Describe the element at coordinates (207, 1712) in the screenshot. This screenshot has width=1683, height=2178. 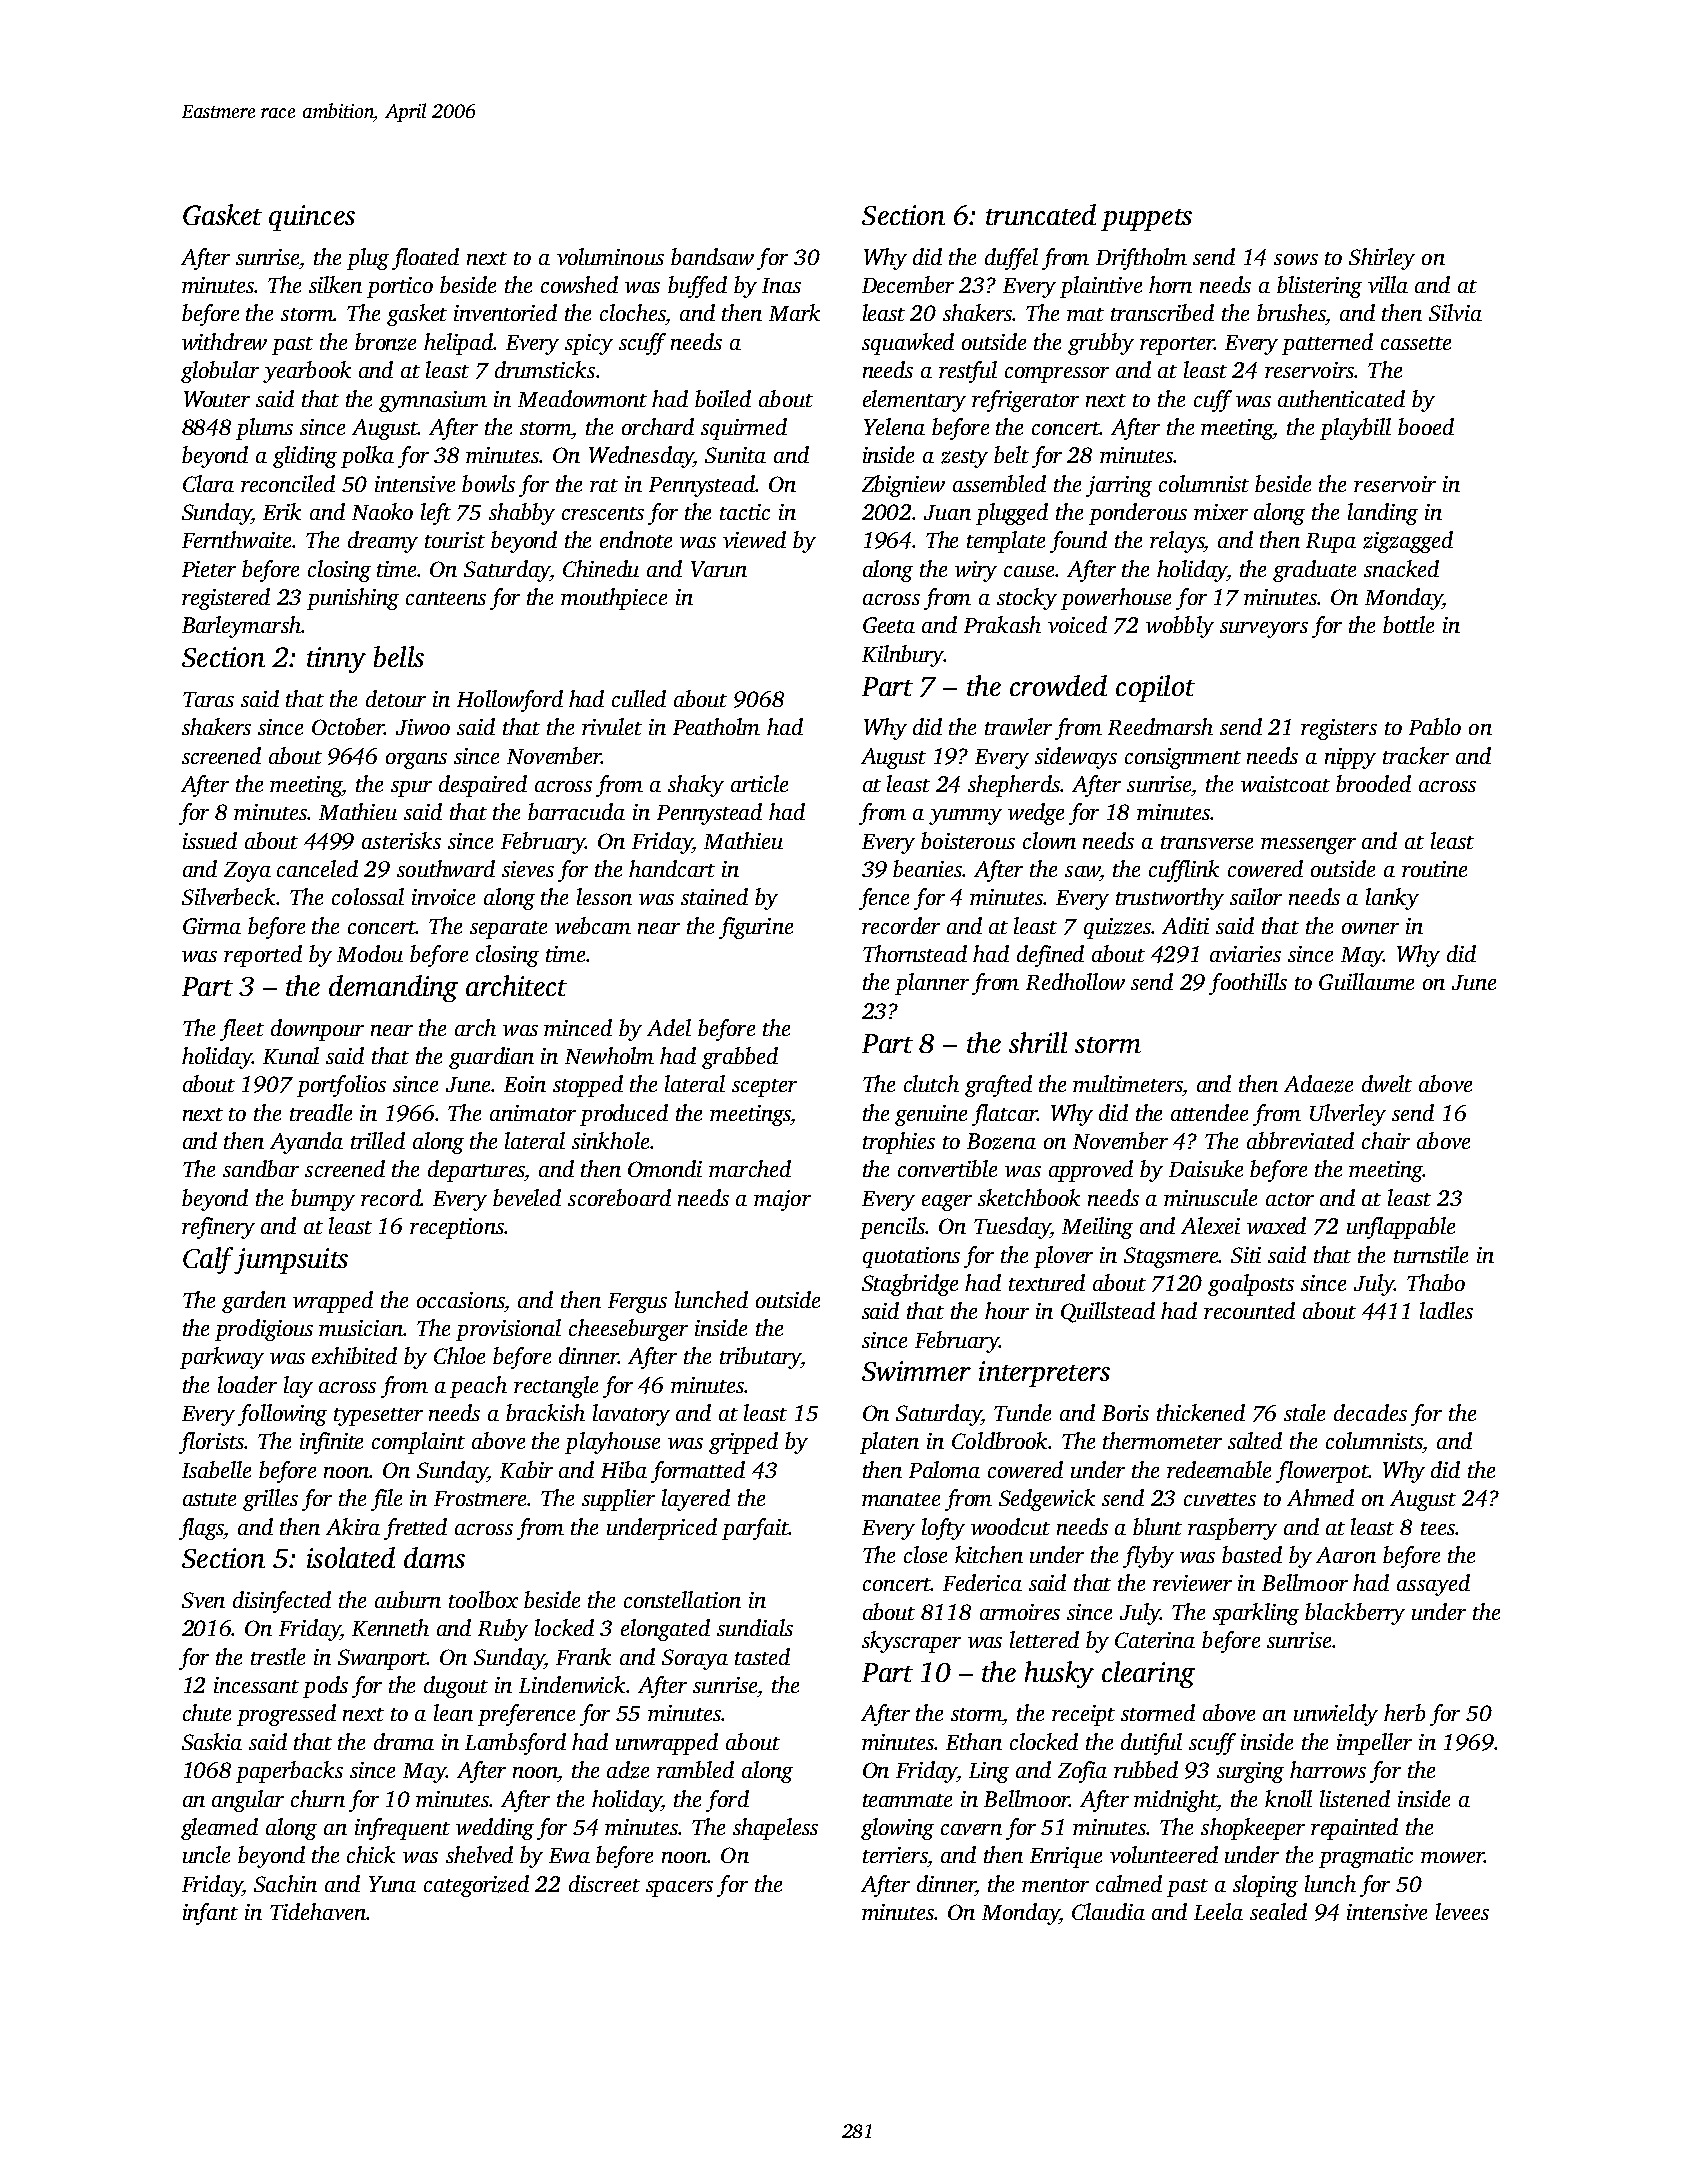
I see `chute` at that location.
